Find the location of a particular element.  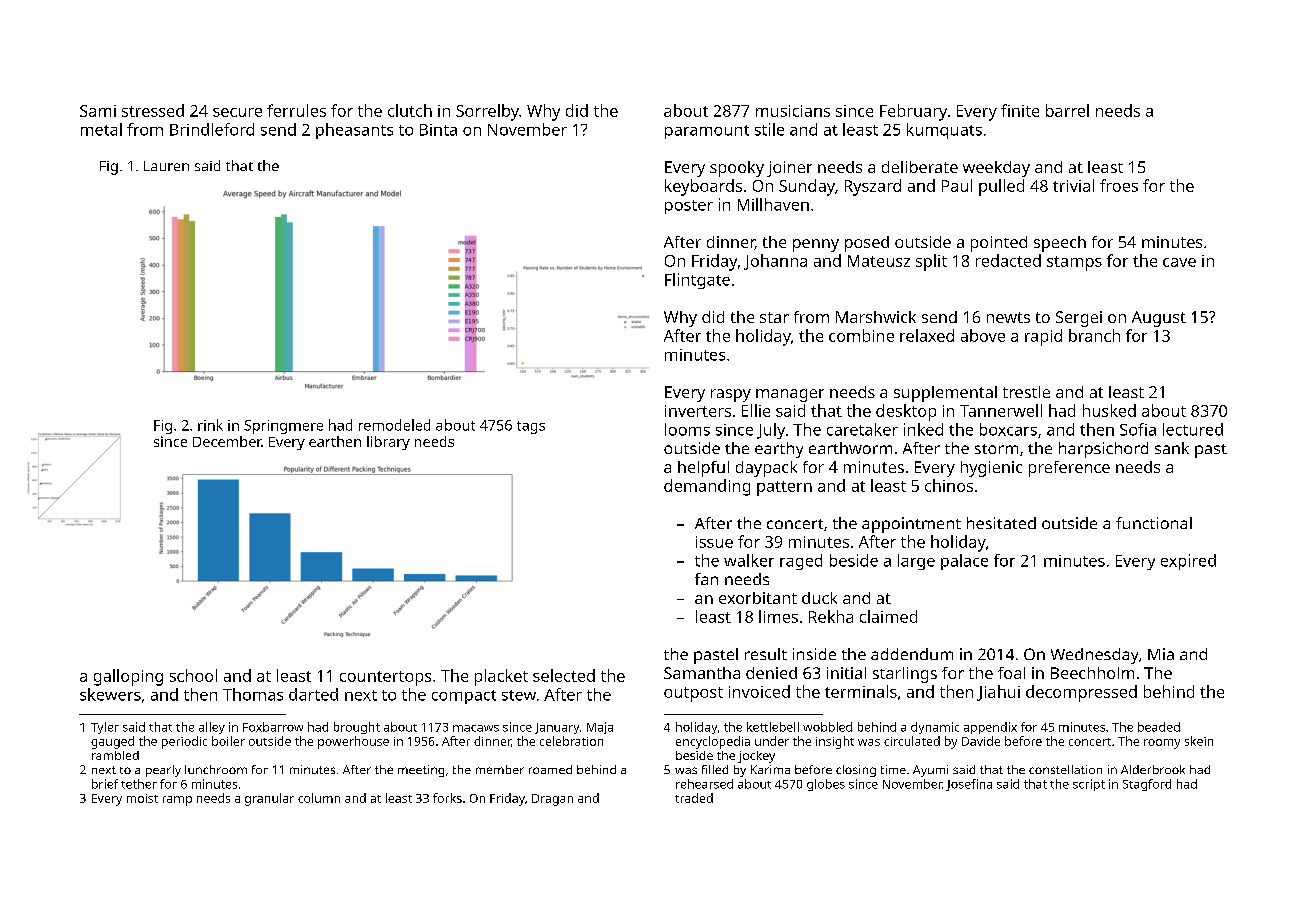

pointed is located at coordinates (999, 244).
